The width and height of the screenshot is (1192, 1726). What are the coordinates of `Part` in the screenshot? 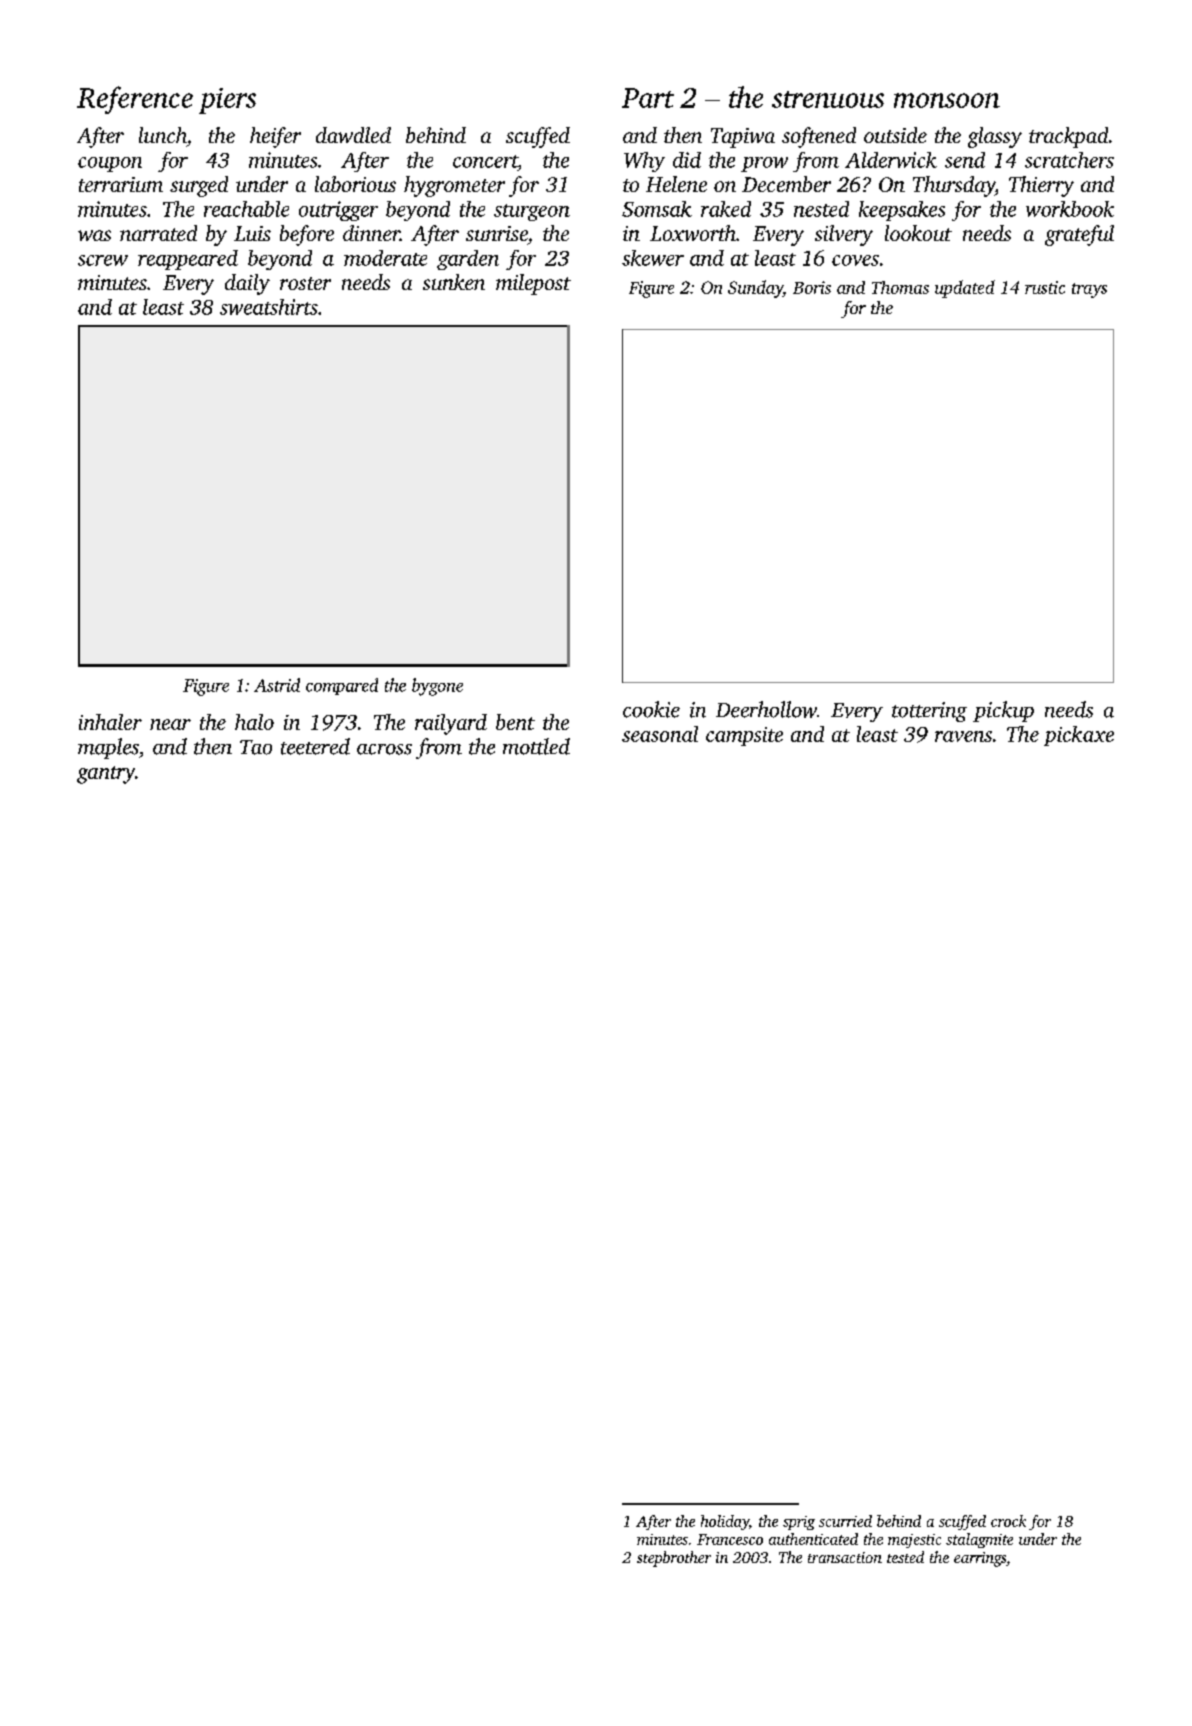 It's located at (648, 98).
